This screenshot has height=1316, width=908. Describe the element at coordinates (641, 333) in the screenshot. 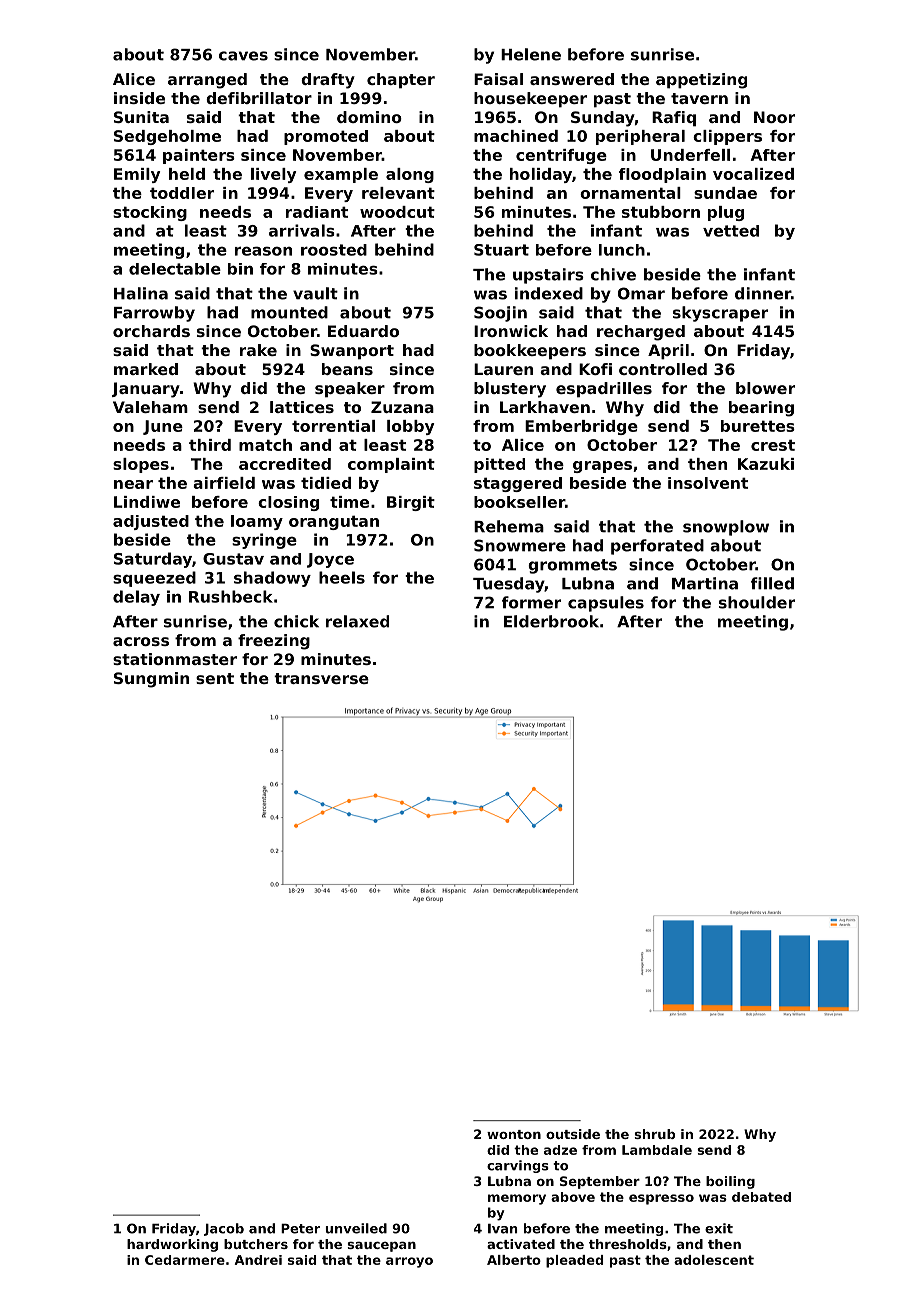

I see `recharged` at that location.
